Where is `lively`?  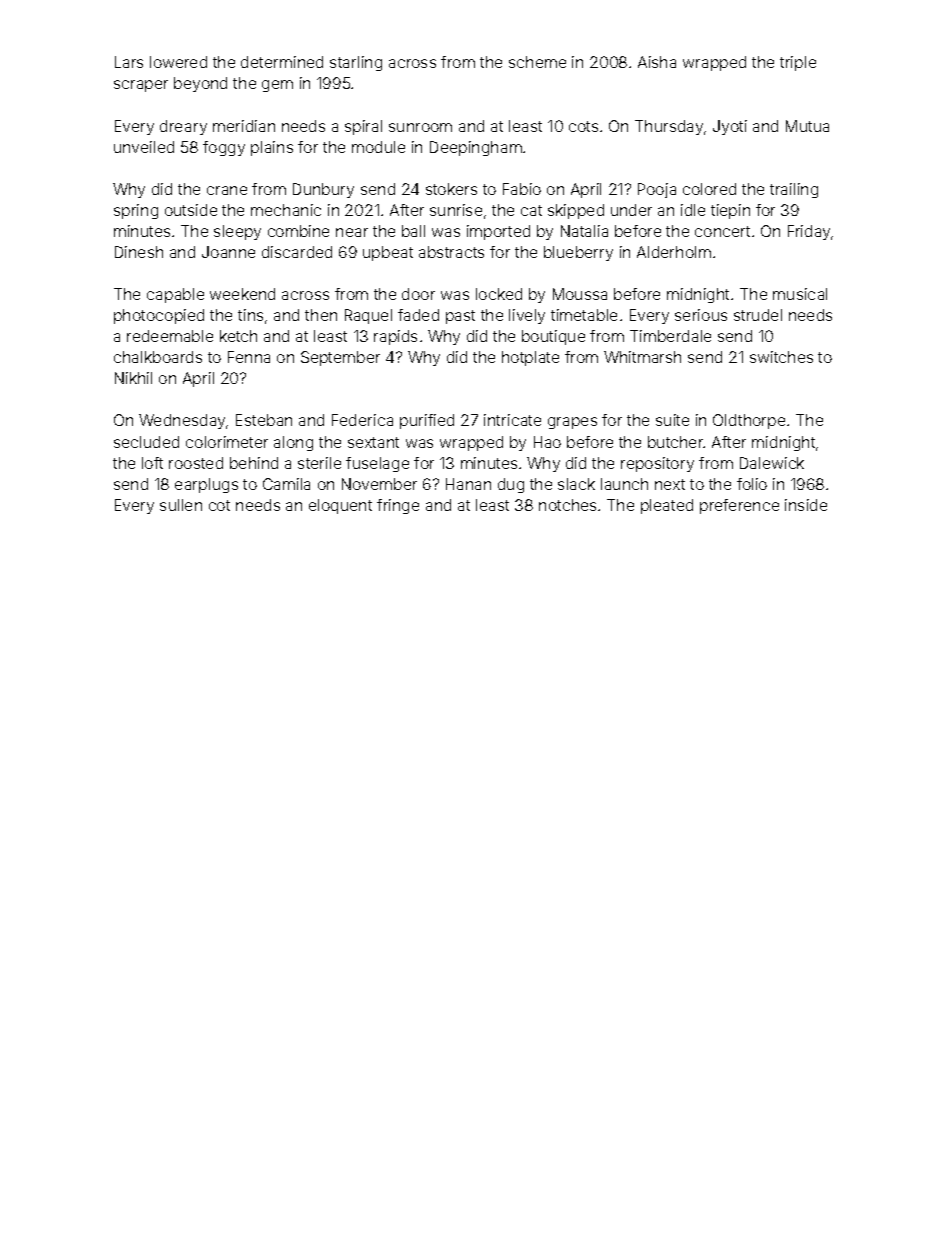
lively is located at coordinates (527, 316).
